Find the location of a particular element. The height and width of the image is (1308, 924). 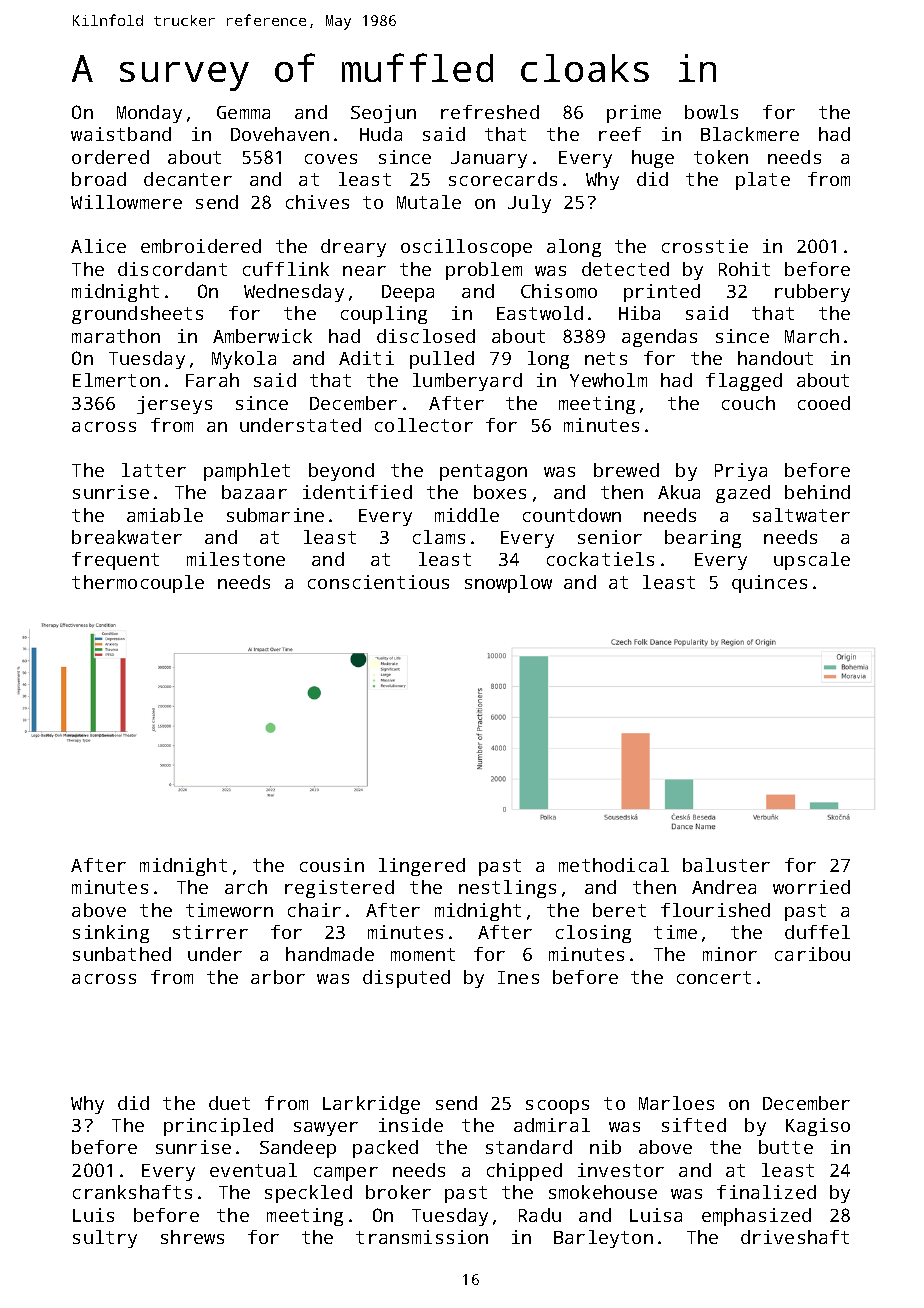

Elmerton is located at coordinates (116, 380).
